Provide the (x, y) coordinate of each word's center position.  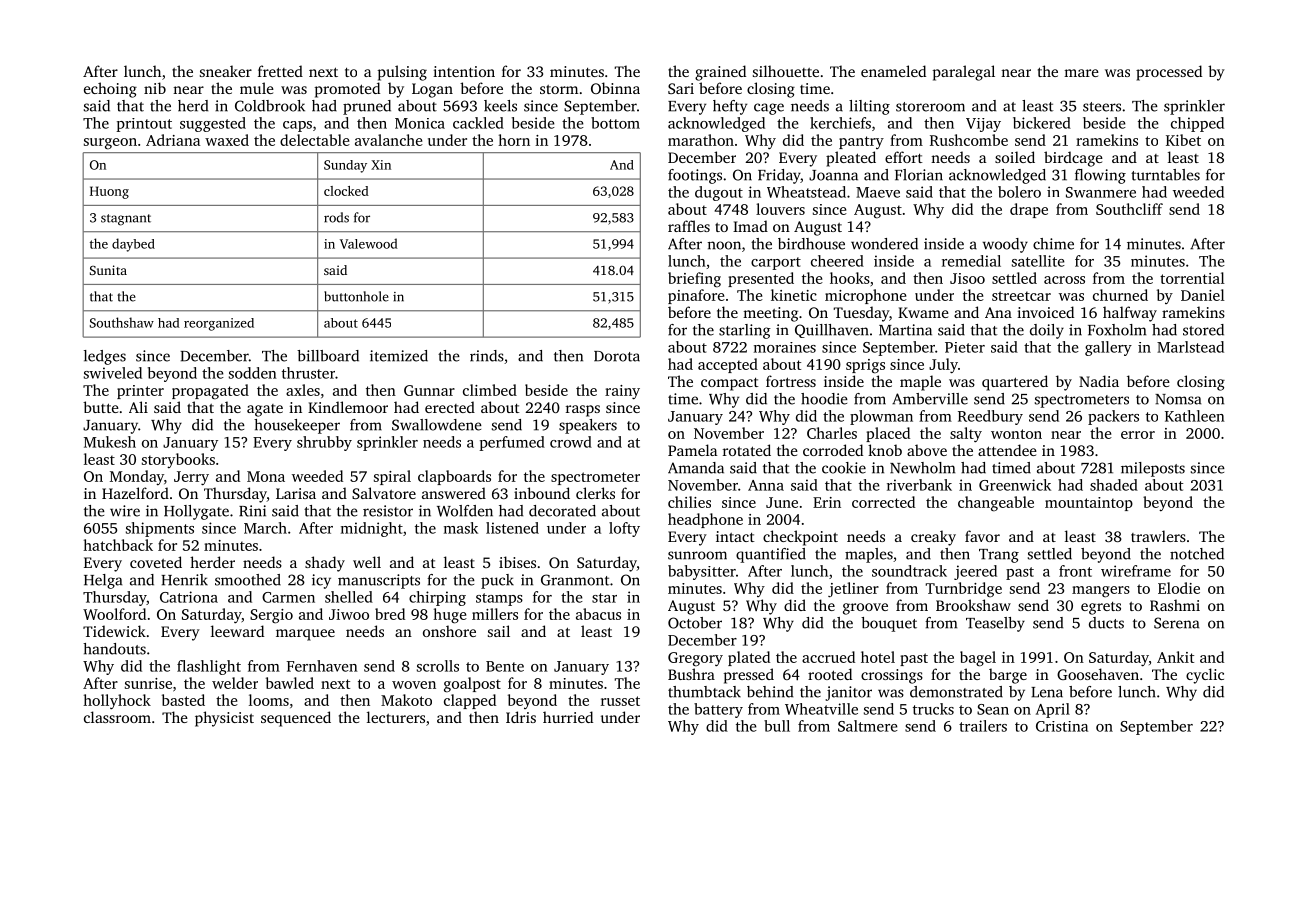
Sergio (271, 616)
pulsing (402, 73)
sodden (253, 373)
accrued (828, 657)
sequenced (296, 719)
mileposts (1153, 469)
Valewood (369, 243)
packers (1113, 417)
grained (720, 73)
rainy (622, 392)
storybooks (178, 460)
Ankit (1175, 657)
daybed (133, 245)
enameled (893, 71)
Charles (832, 433)
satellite (1038, 261)
